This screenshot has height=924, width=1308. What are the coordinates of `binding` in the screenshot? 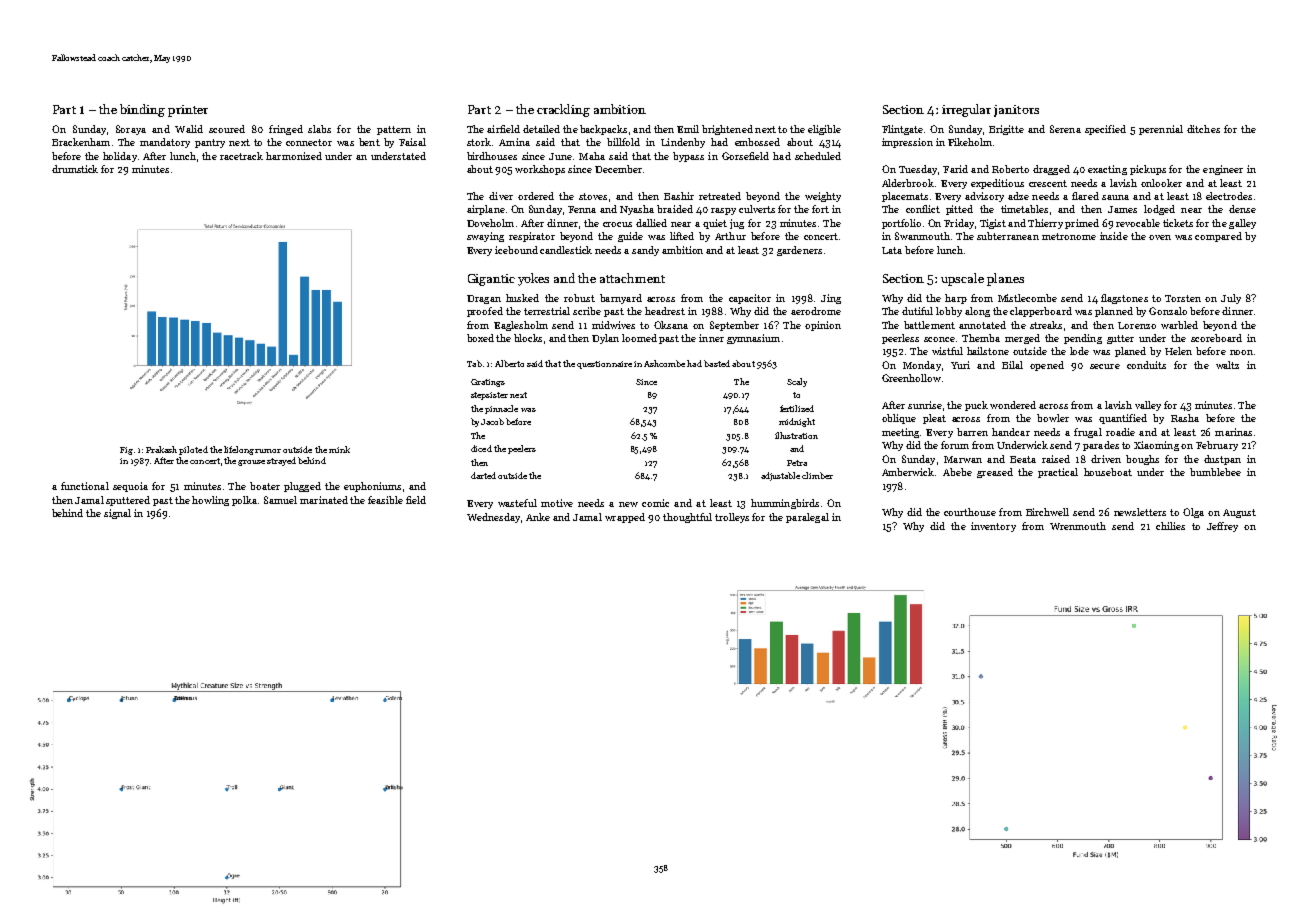 It's located at (142, 110).
